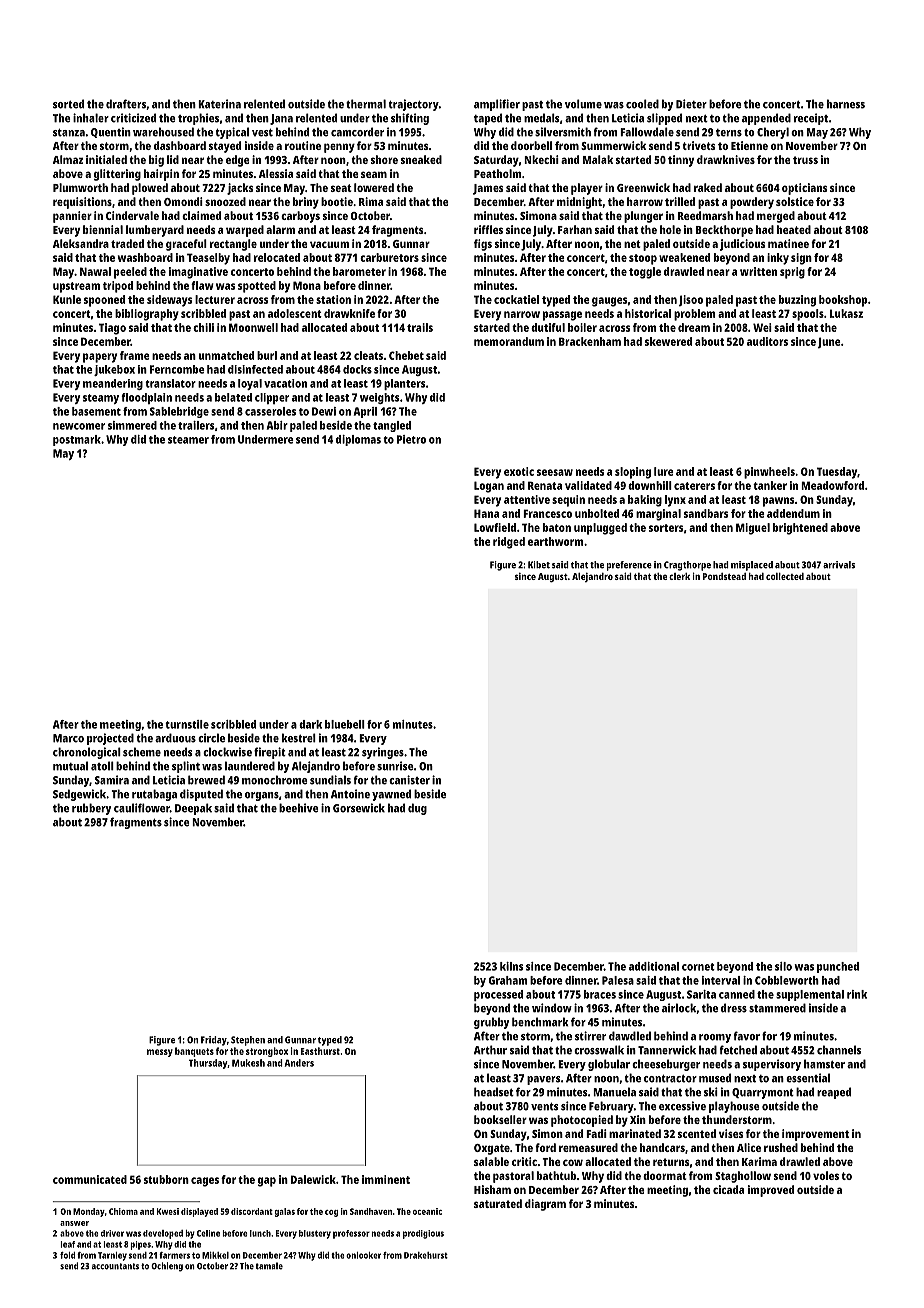 Image resolution: width=924 pixels, height=1308 pixels. What do you see at coordinates (834, 1093) in the page?
I see `reaped` at bounding box center [834, 1093].
